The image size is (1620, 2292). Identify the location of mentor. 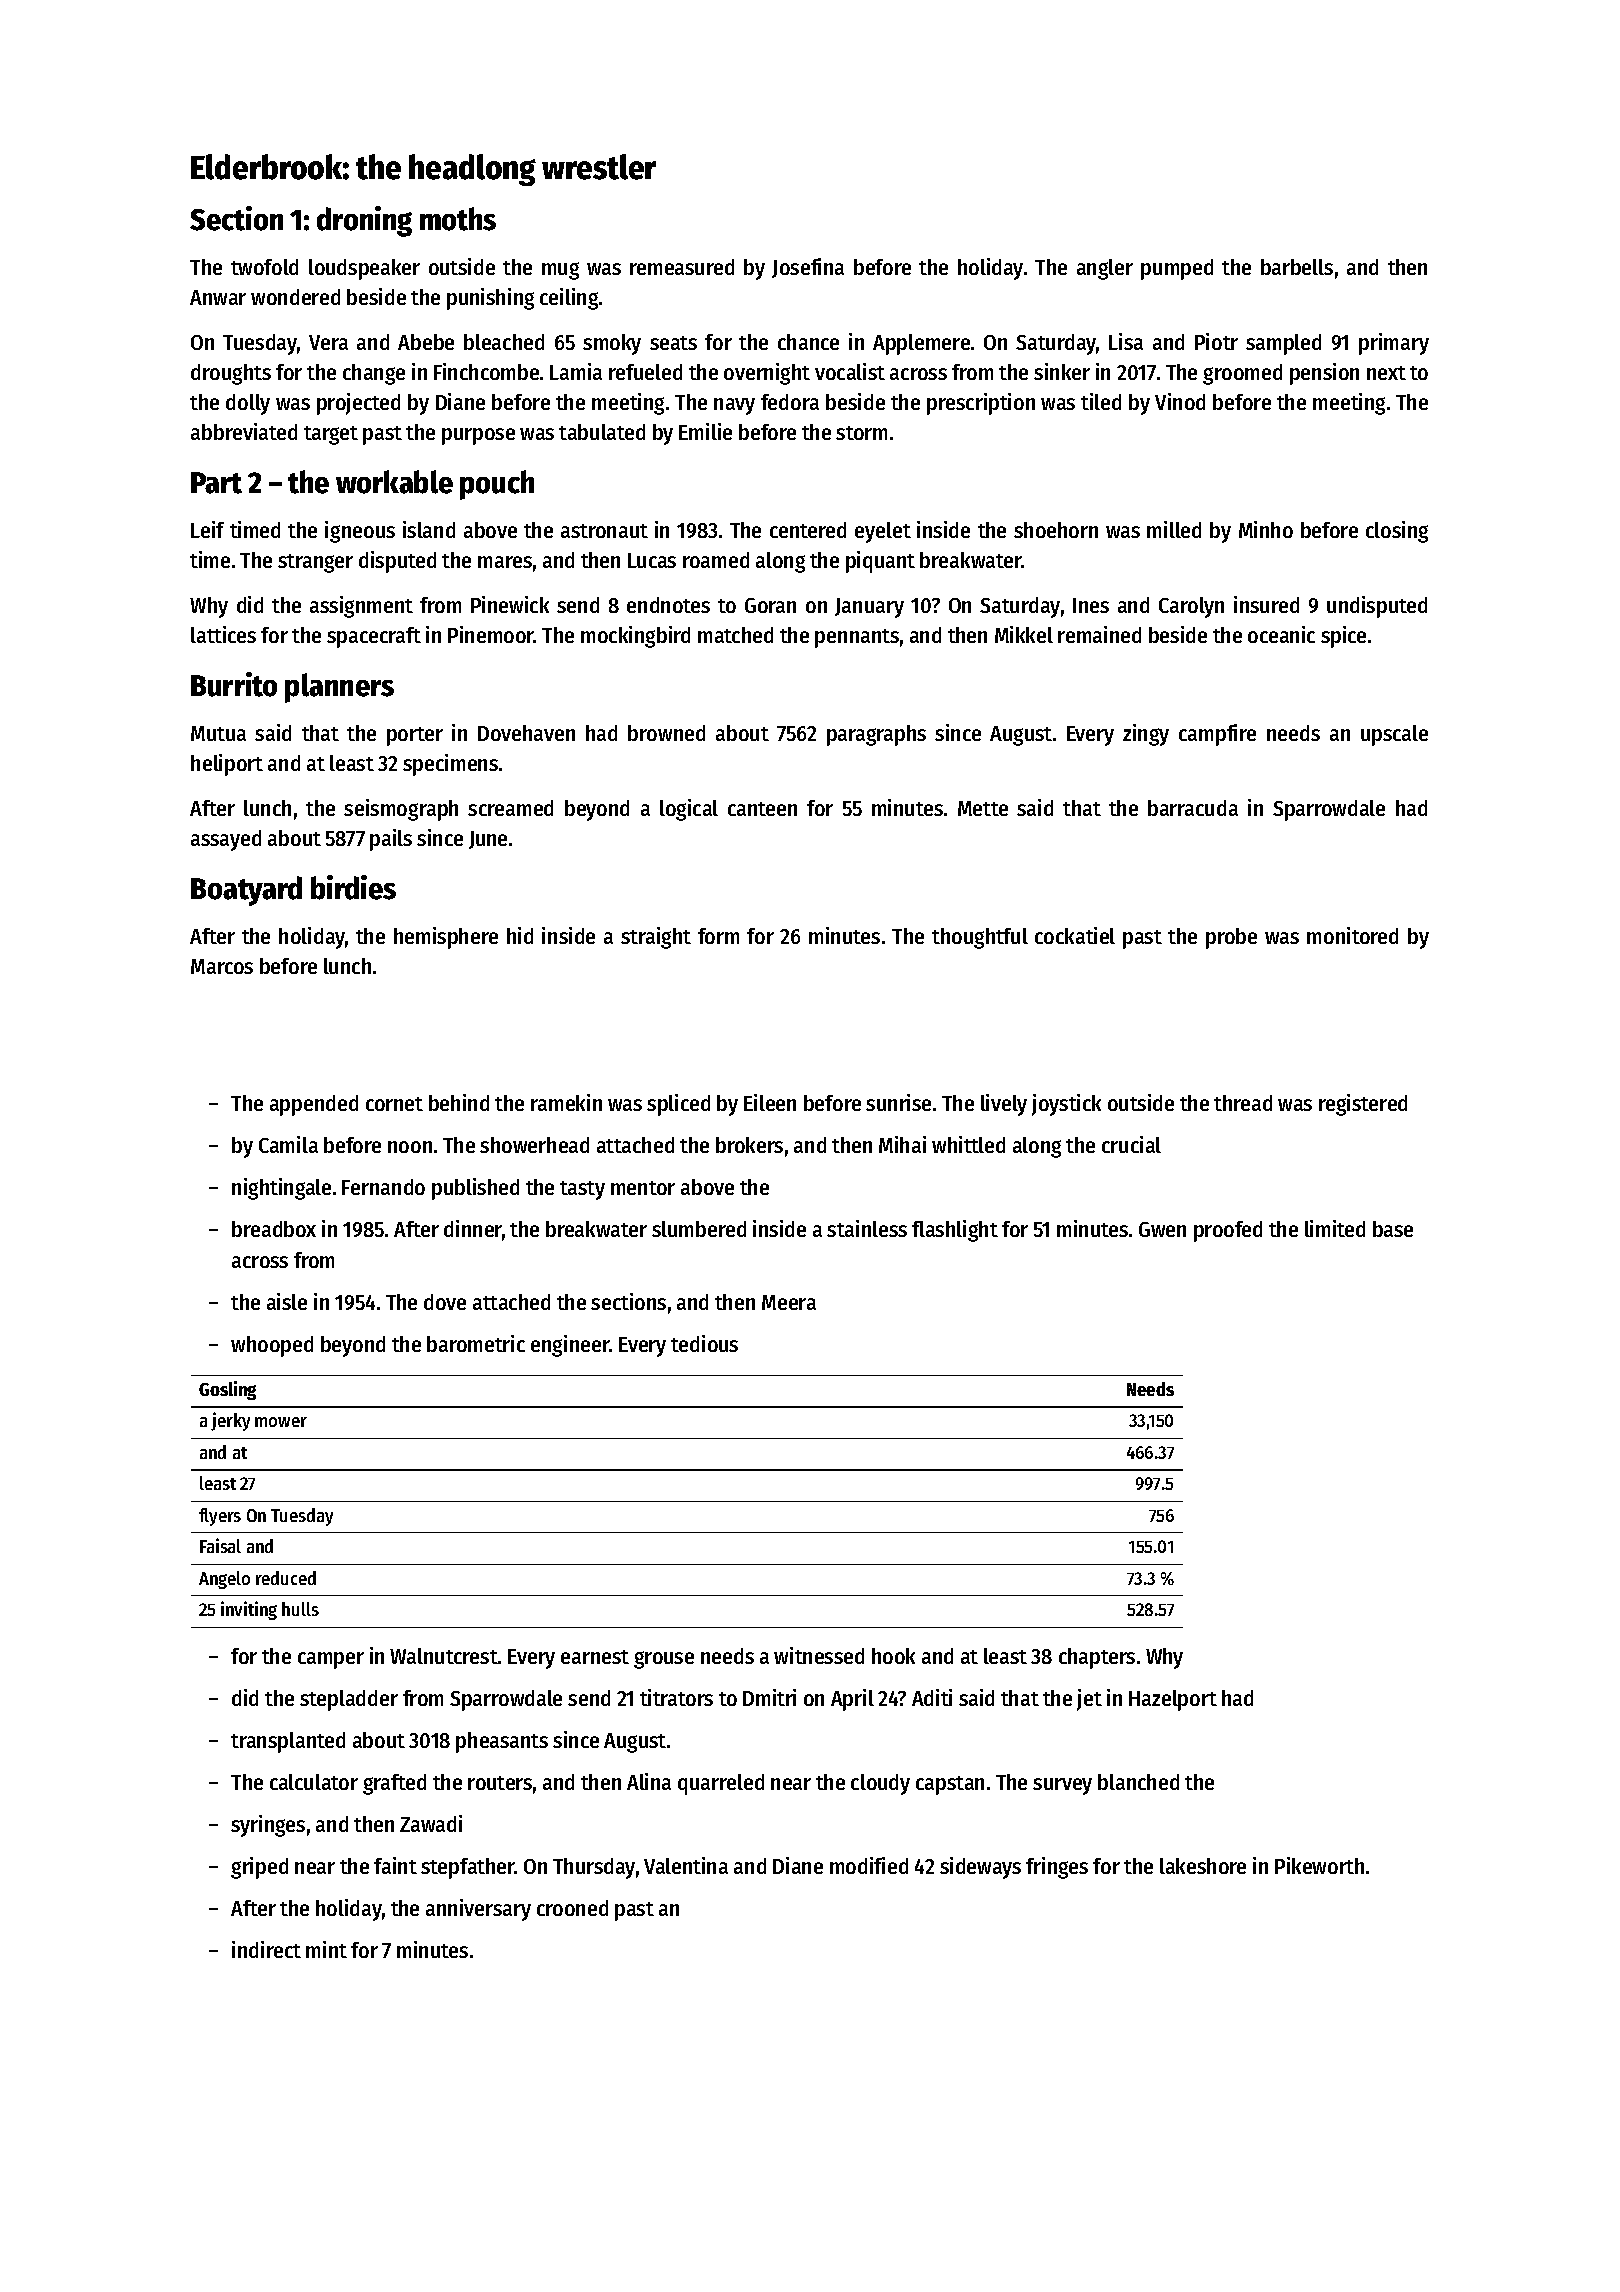
(643, 1188).
